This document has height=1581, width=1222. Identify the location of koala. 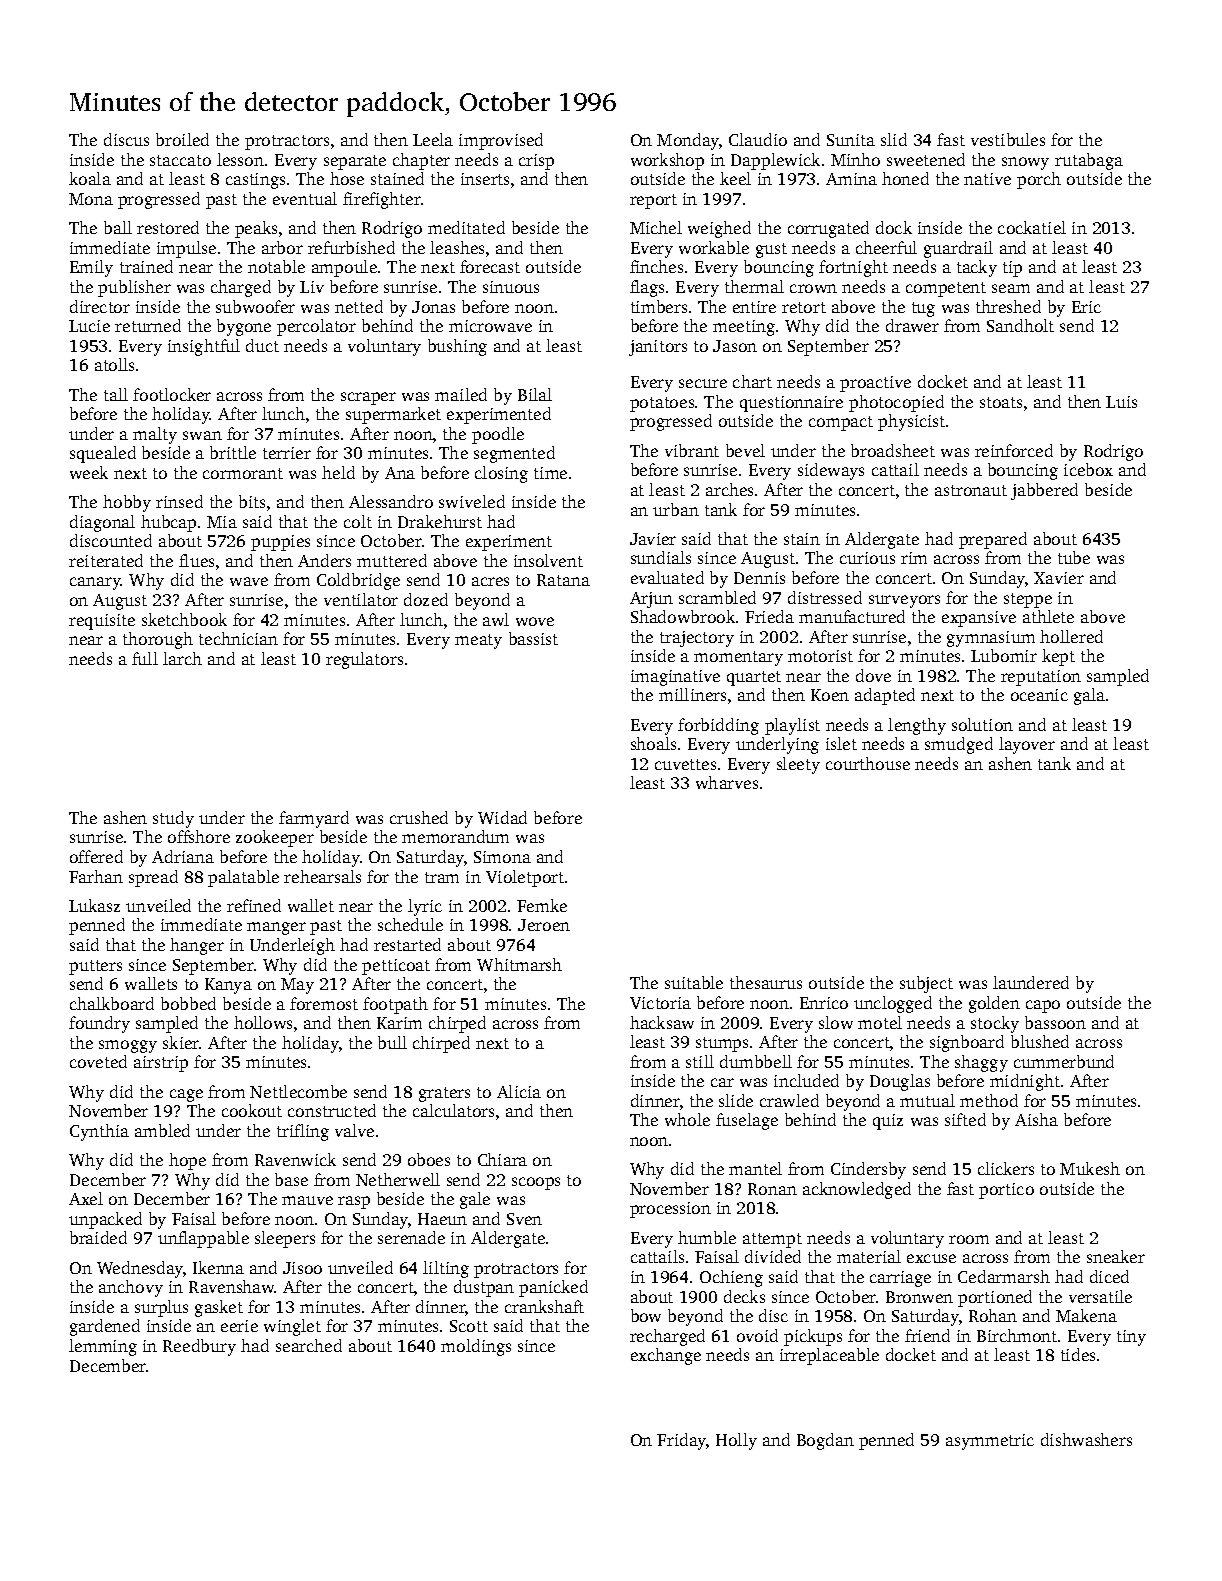
(90, 178).
